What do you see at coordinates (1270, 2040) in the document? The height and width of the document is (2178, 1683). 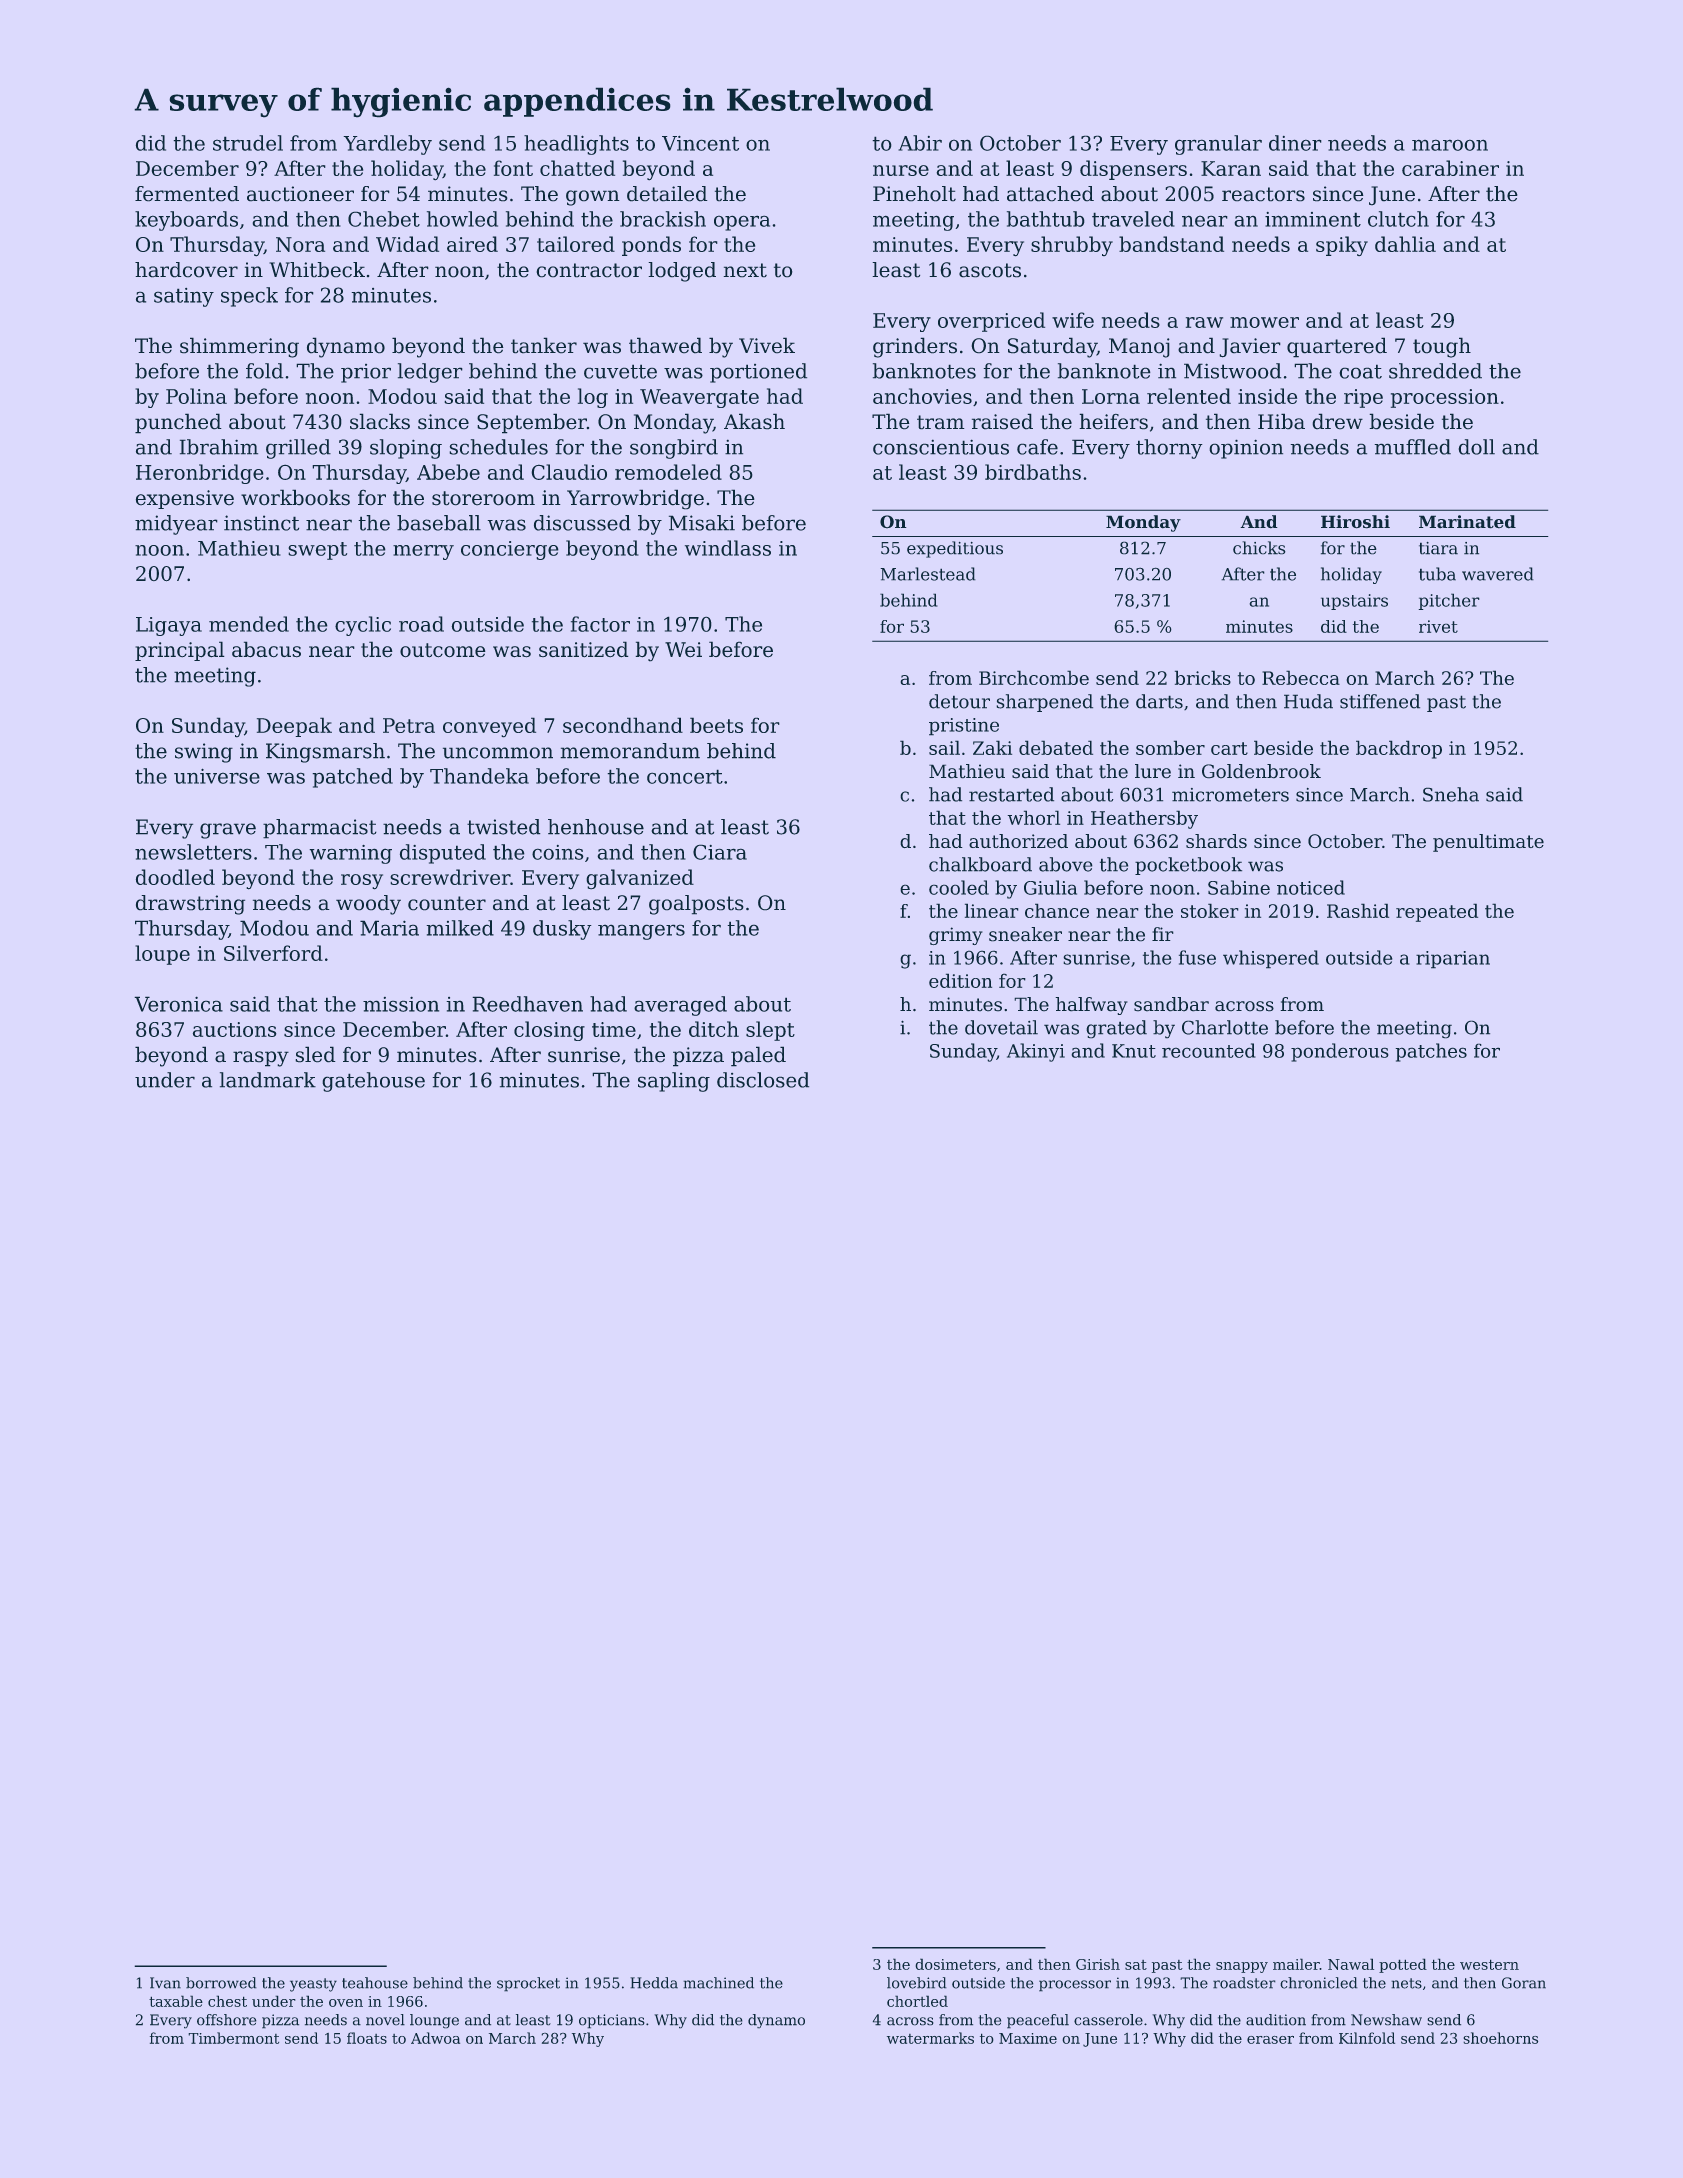 I see `eraser` at bounding box center [1270, 2040].
